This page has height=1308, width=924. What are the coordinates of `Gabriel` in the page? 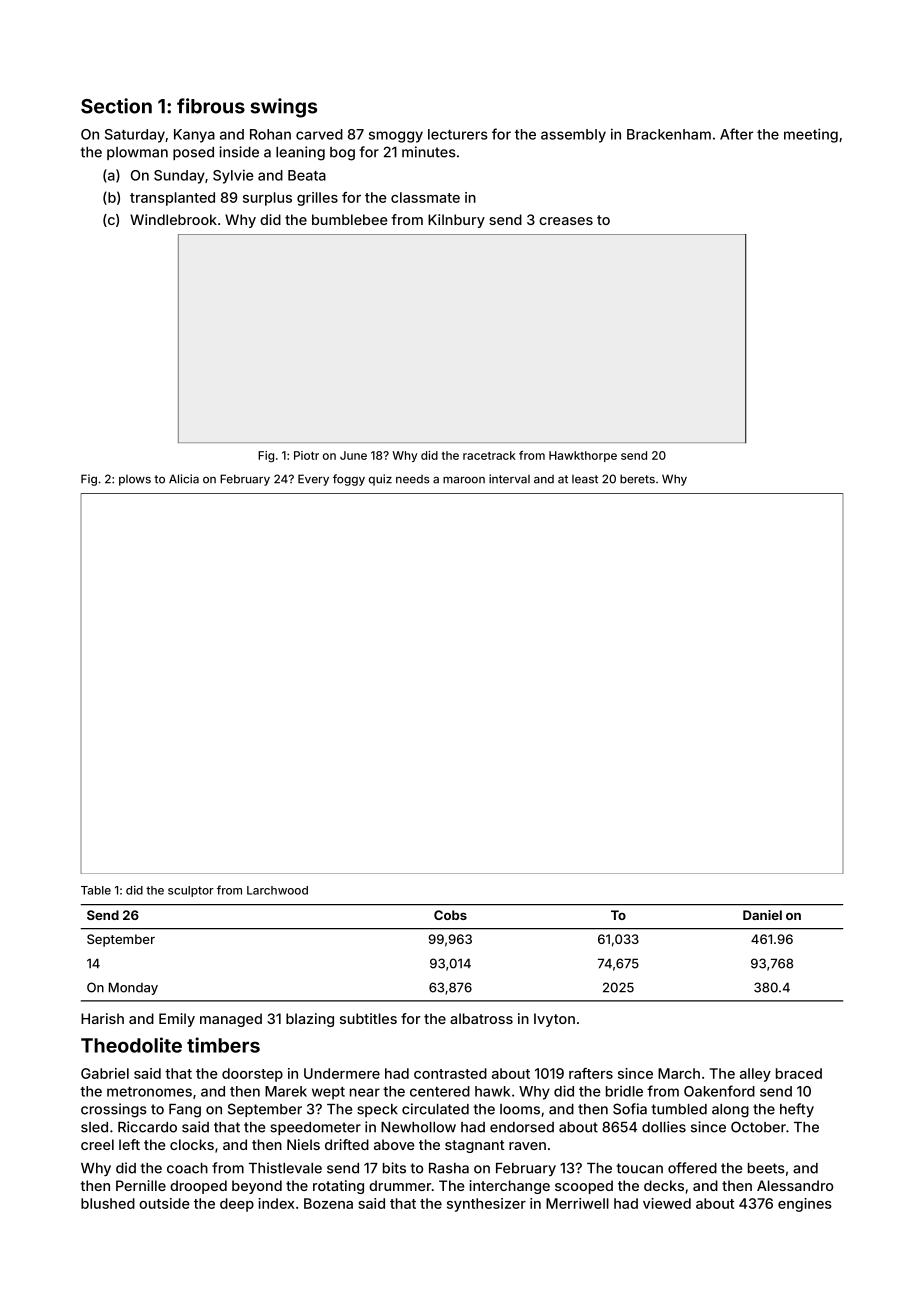 It's located at (105, 1073).
